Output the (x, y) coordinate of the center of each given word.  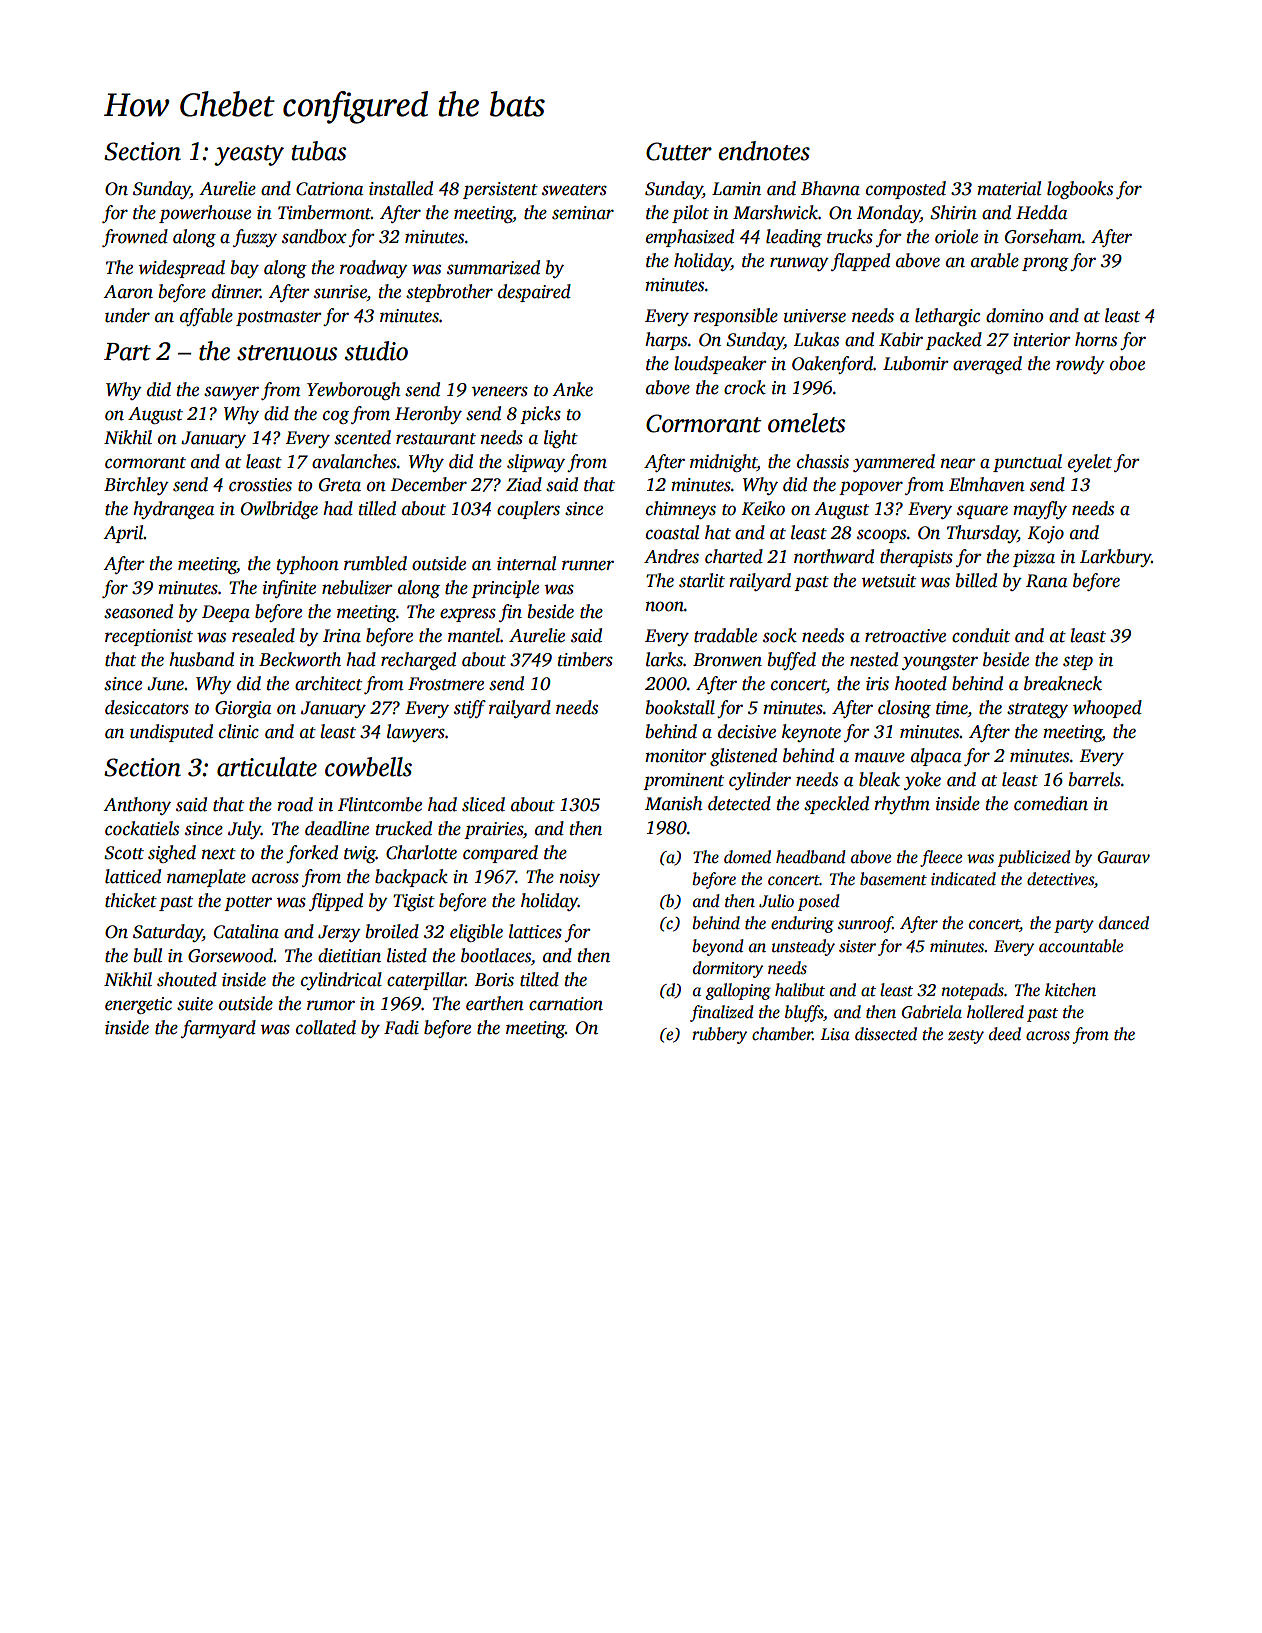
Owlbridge (279, 510)
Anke (572, 389)
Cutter (679, 151)
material (1009, 188)
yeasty (249, 155)
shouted (187, 979)
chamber (782, 1034)
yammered (894, 463)
